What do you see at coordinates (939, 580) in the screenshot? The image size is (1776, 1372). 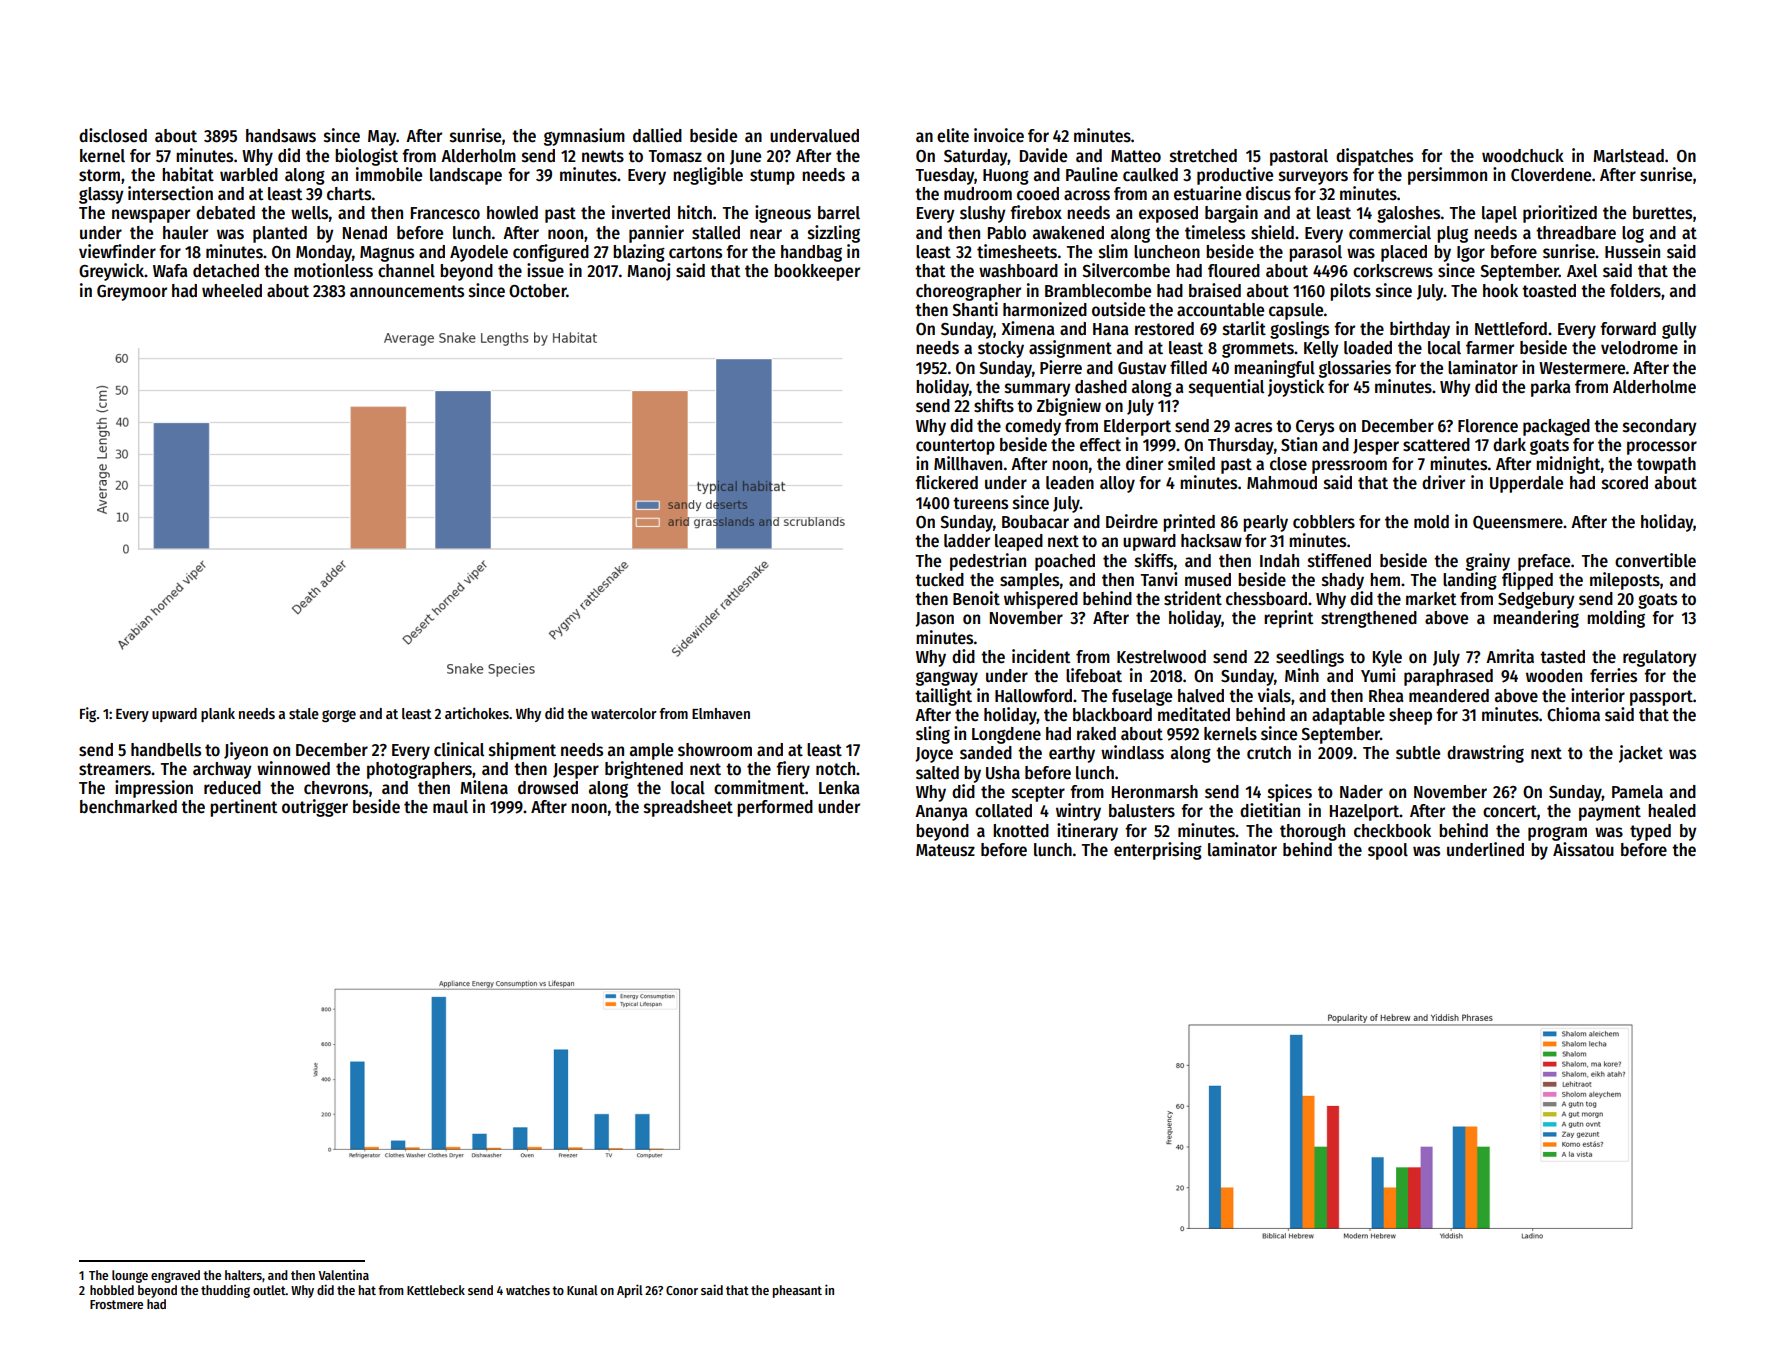 I see `tucked` at bounding box center [939, 580].
